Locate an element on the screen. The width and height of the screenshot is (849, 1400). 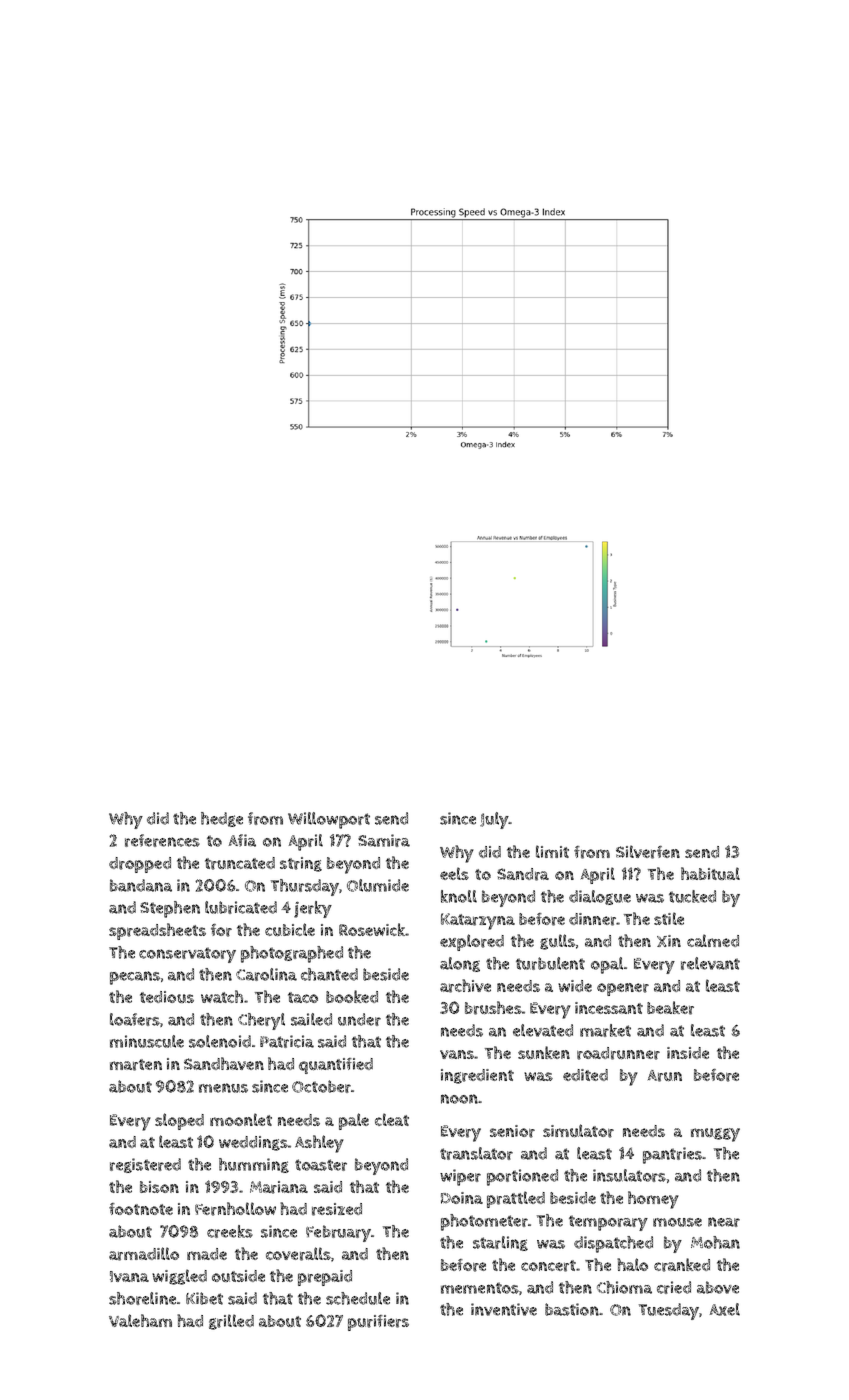
pale is located at coordinates (354, 1121).
